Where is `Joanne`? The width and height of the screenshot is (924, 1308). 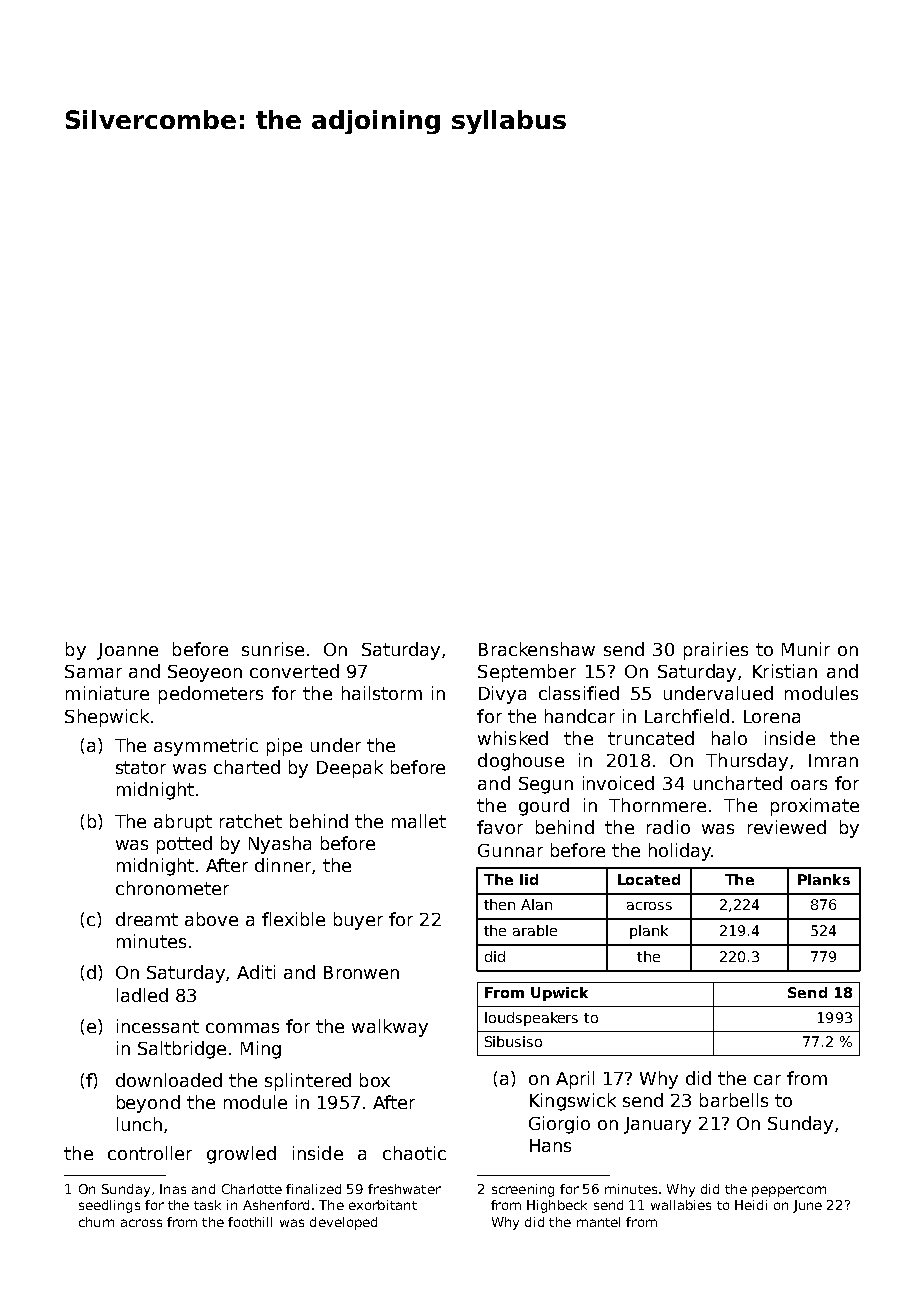 Joanne is located at coordinates (127, 651).
